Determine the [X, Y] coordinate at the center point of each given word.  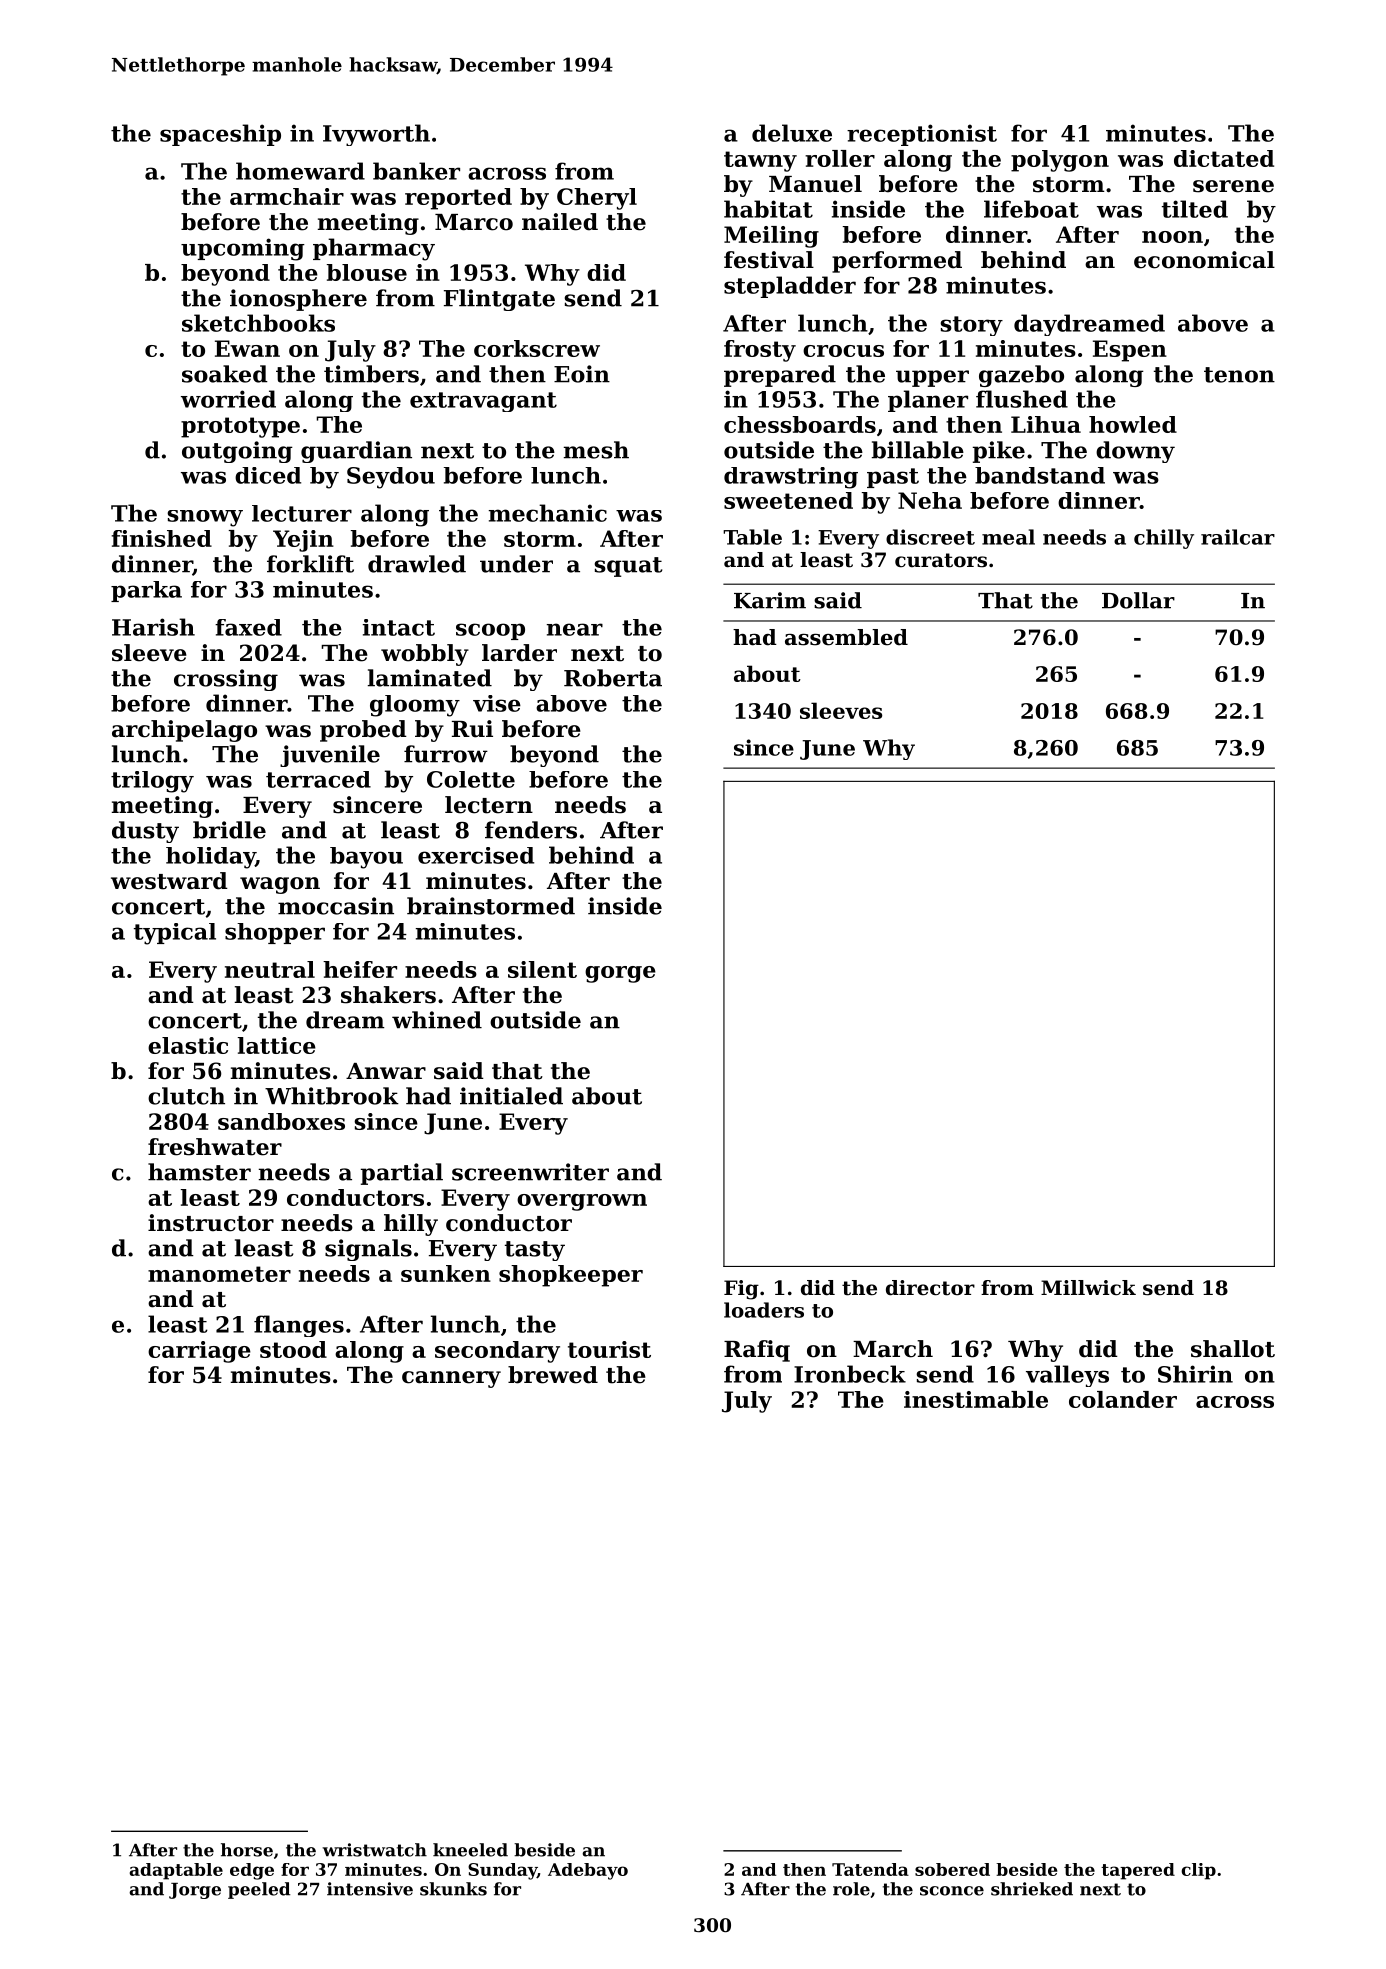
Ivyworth [376, 135]
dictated [1224, 158]
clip [1198, 1871]
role [851, 1889]
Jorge [195, 1891]
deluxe [792, 133]
